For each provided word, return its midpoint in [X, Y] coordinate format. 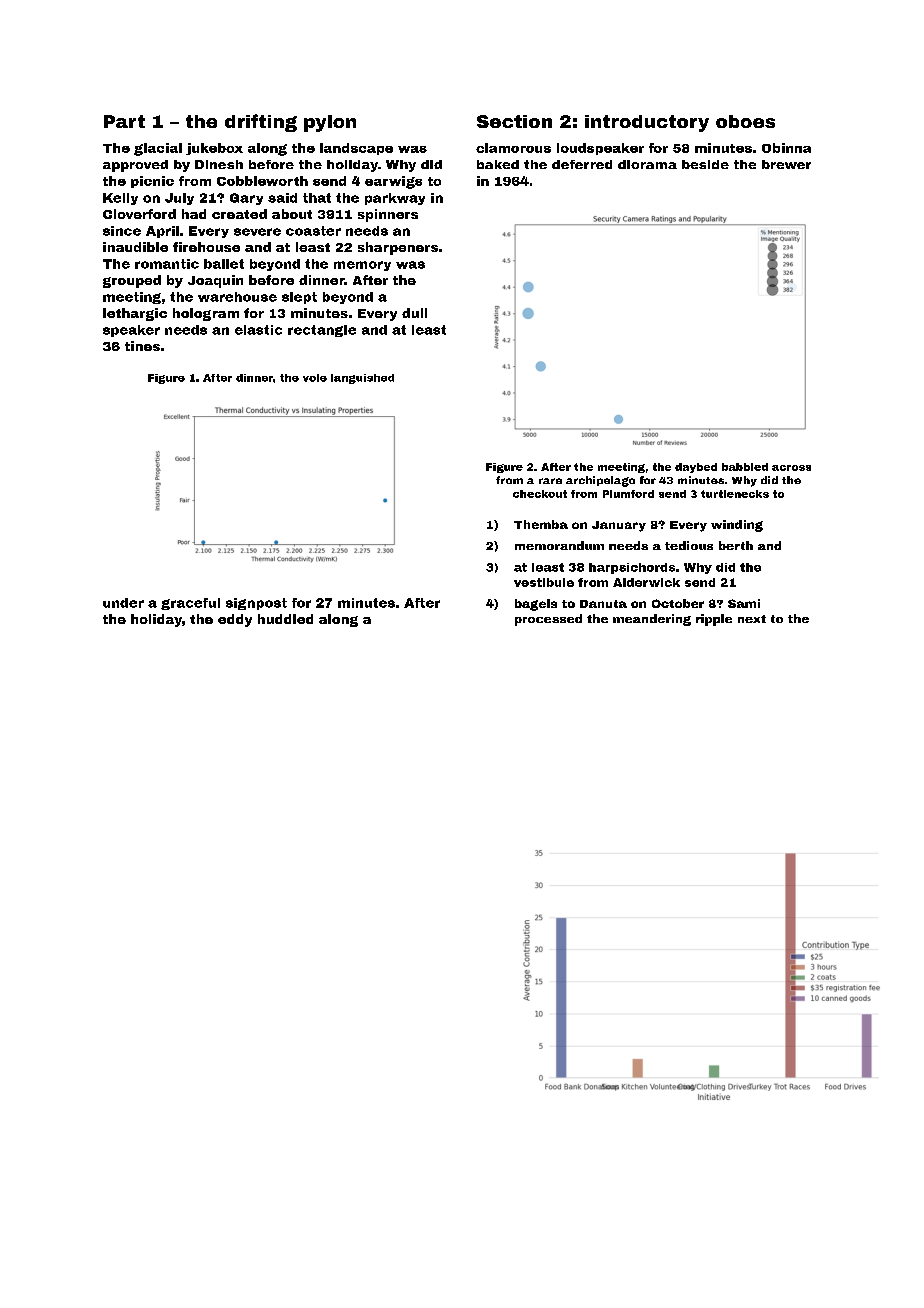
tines [142, 346]
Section [514, 121]
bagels [536, 605]
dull [414, 313]
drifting [261, 123]
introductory [647, 123]
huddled [285, 619]
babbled [745, 467]
